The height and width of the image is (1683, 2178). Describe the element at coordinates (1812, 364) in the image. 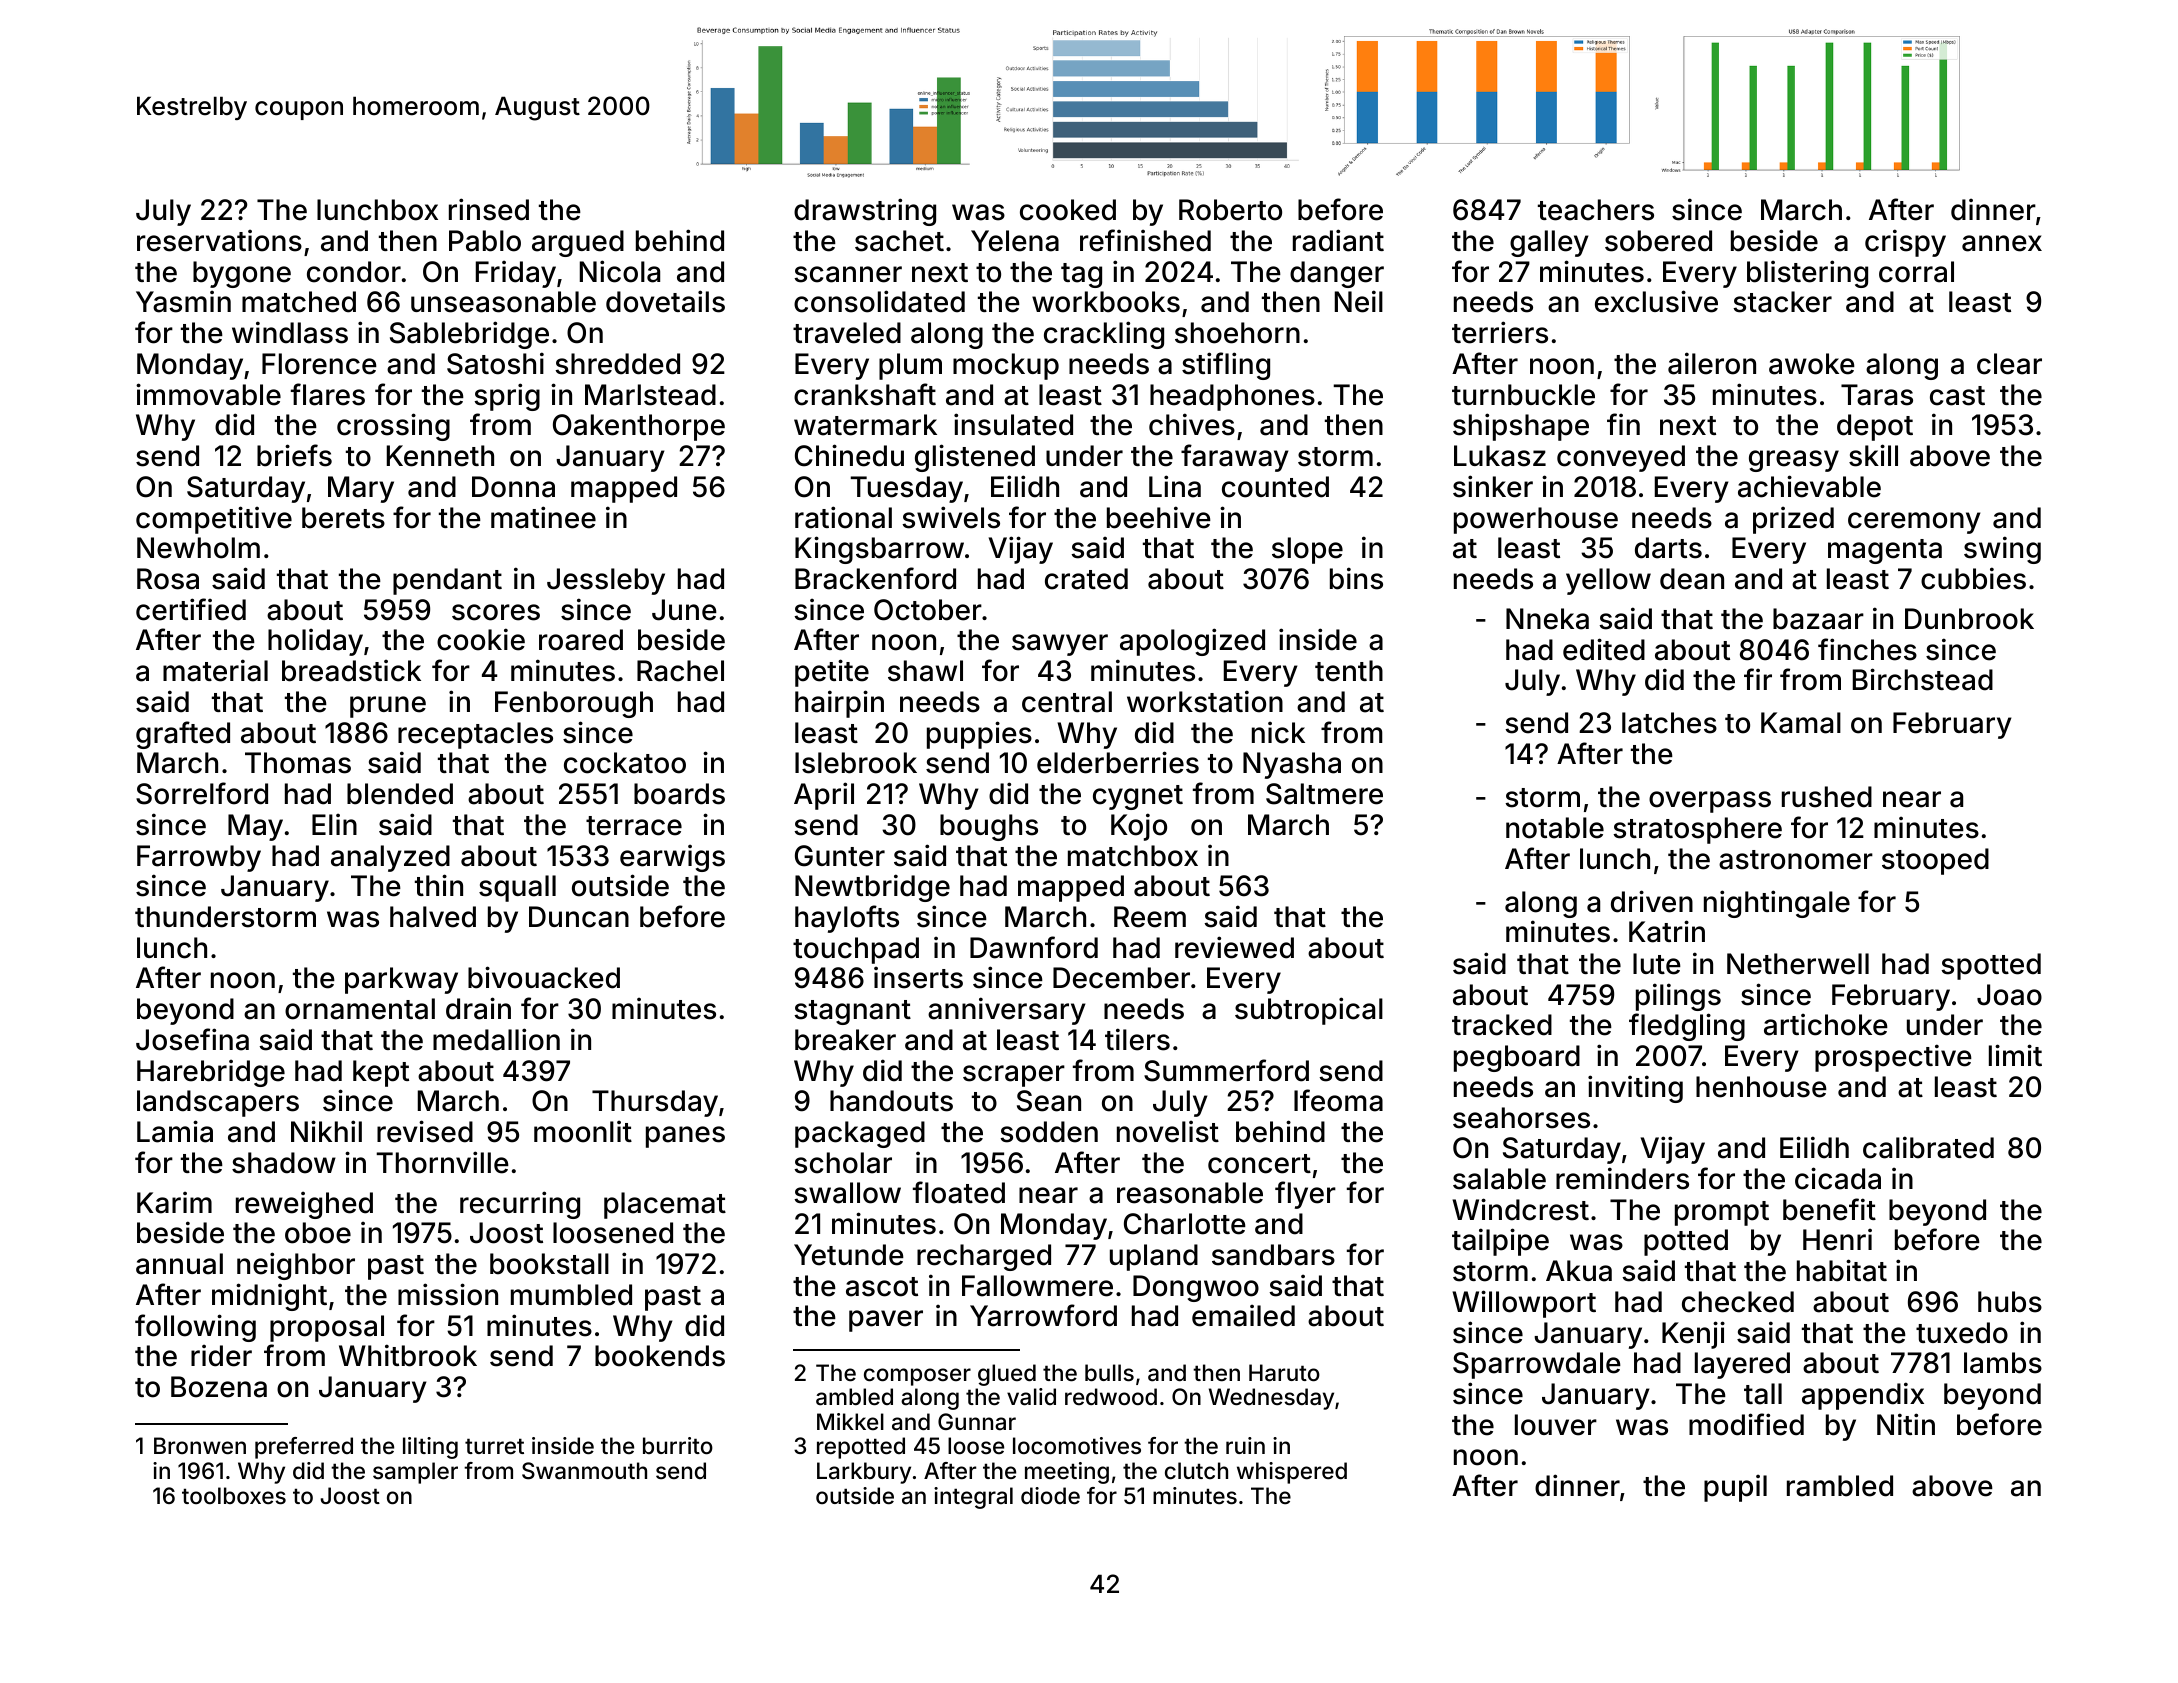

I see `awoke` at that location.
